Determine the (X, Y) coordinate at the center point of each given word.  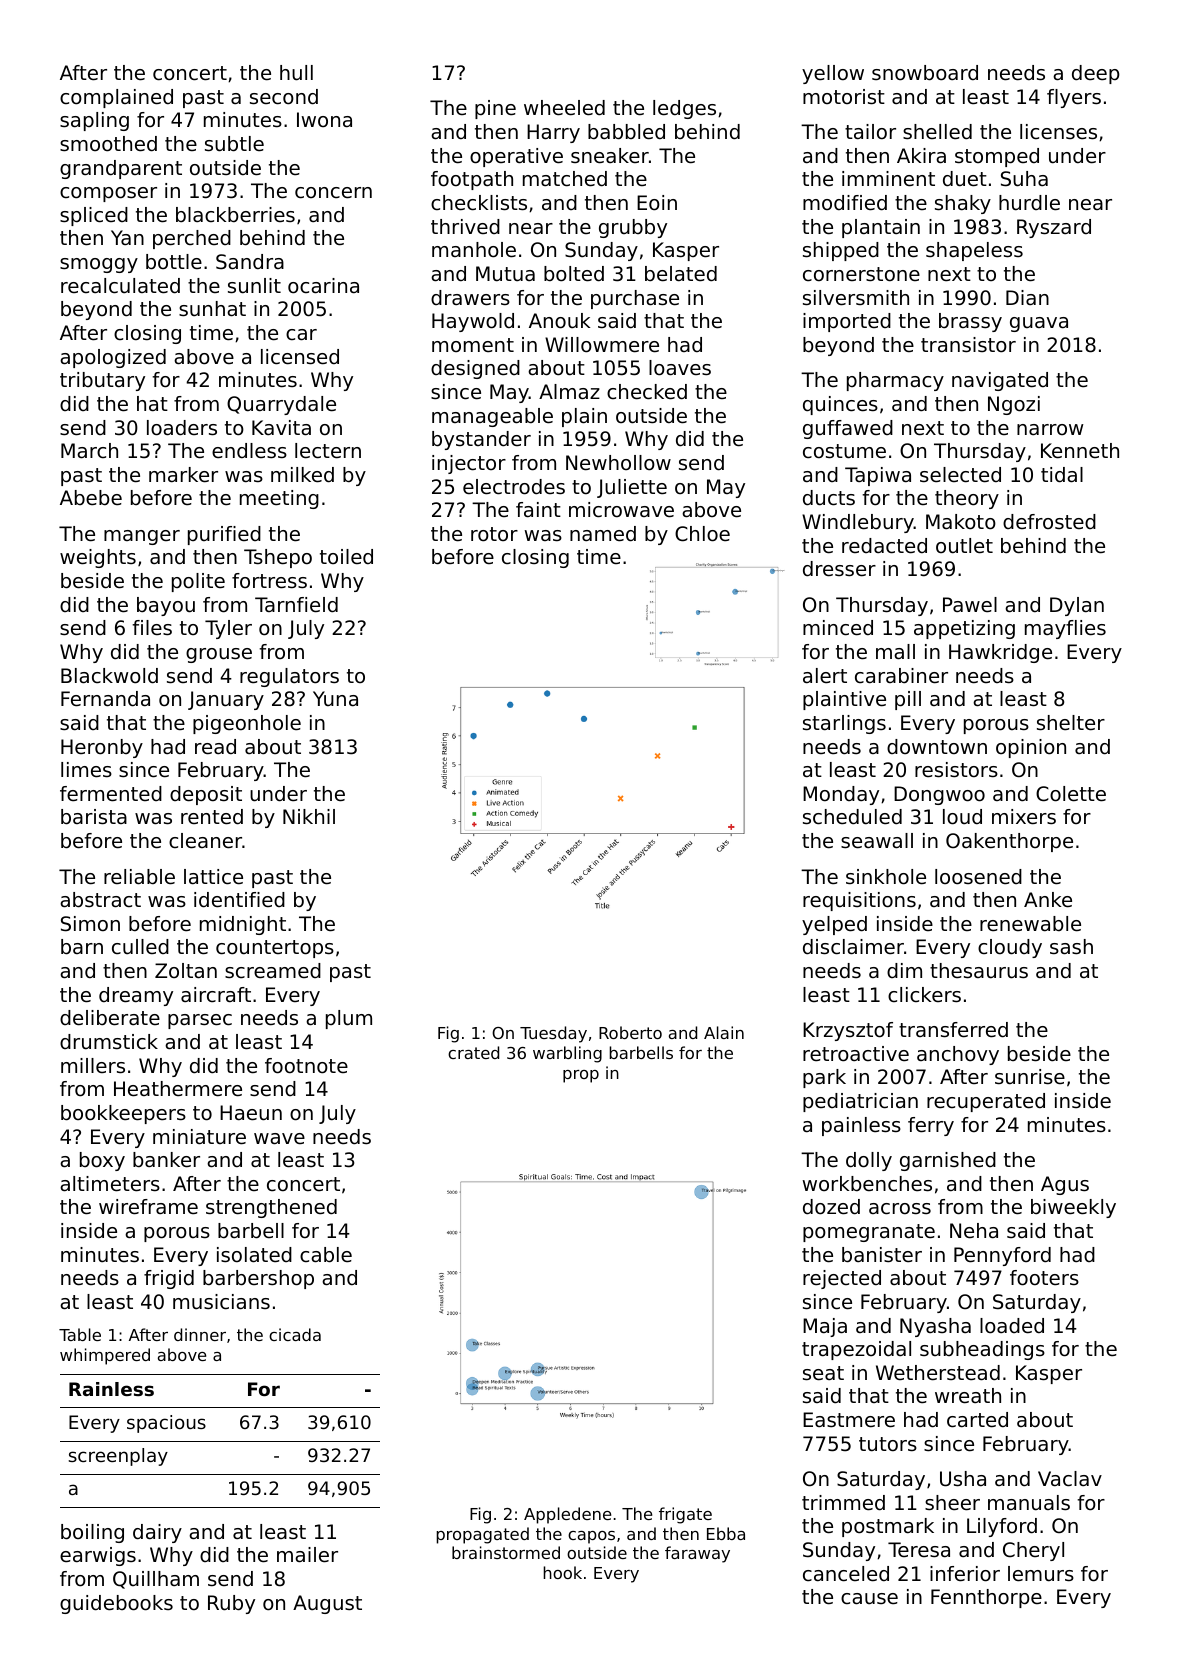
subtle (234, 144)
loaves (680, 368)
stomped (997, 157)
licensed (300, 357)
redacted (884, 546)
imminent (888, 179)
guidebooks (116, 1604)
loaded (1012, 1326)
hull (296, 73)
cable (326, 1255)
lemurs (1041, 1574)
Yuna (335, 698)
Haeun (251, 1113)
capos (591, 1537)
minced (838, 628)
